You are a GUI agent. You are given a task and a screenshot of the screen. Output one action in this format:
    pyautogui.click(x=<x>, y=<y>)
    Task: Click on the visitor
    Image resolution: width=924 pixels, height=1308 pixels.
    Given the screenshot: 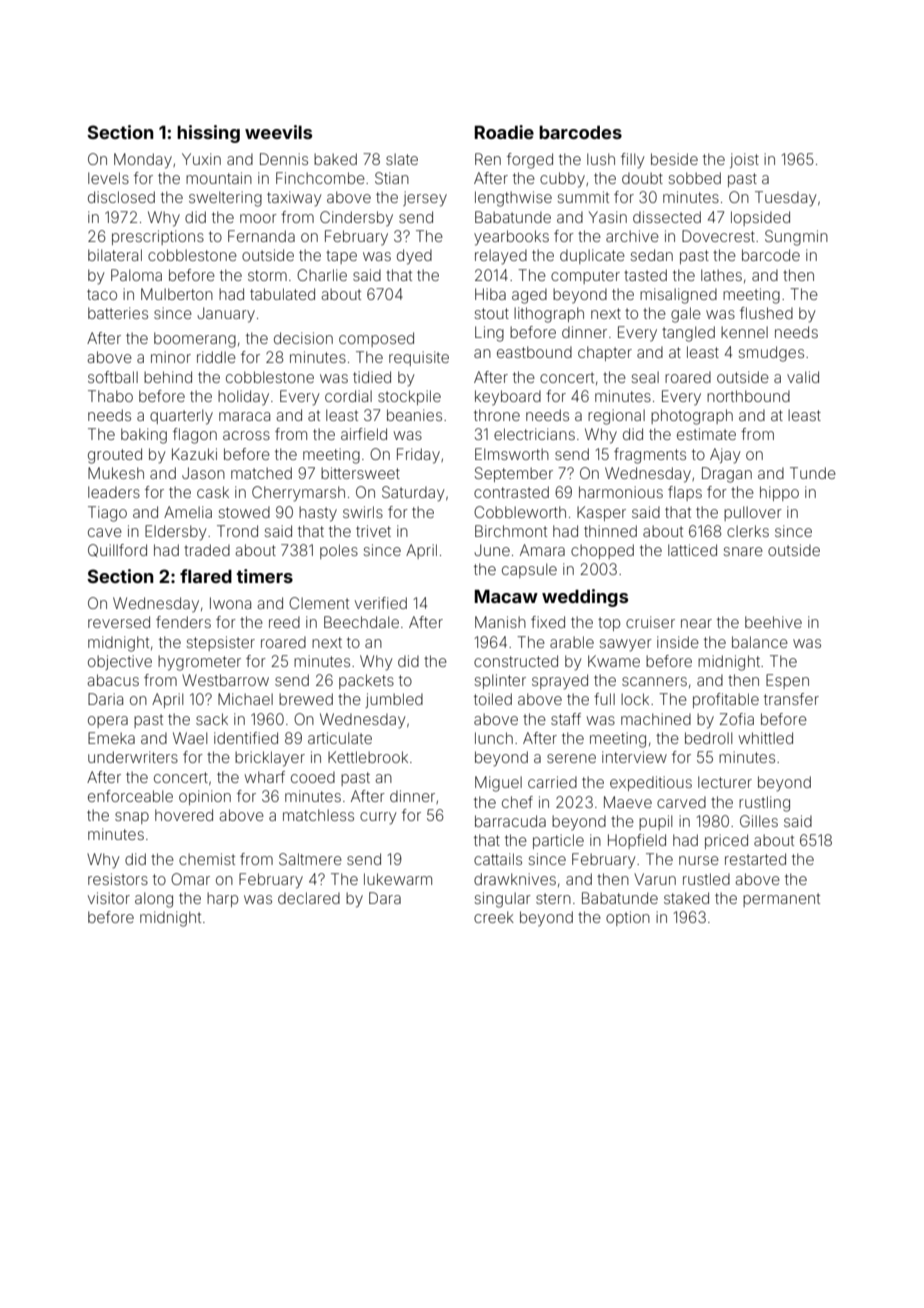 What is the action you would take?
    pyautogui.click(x=109, y=898)
